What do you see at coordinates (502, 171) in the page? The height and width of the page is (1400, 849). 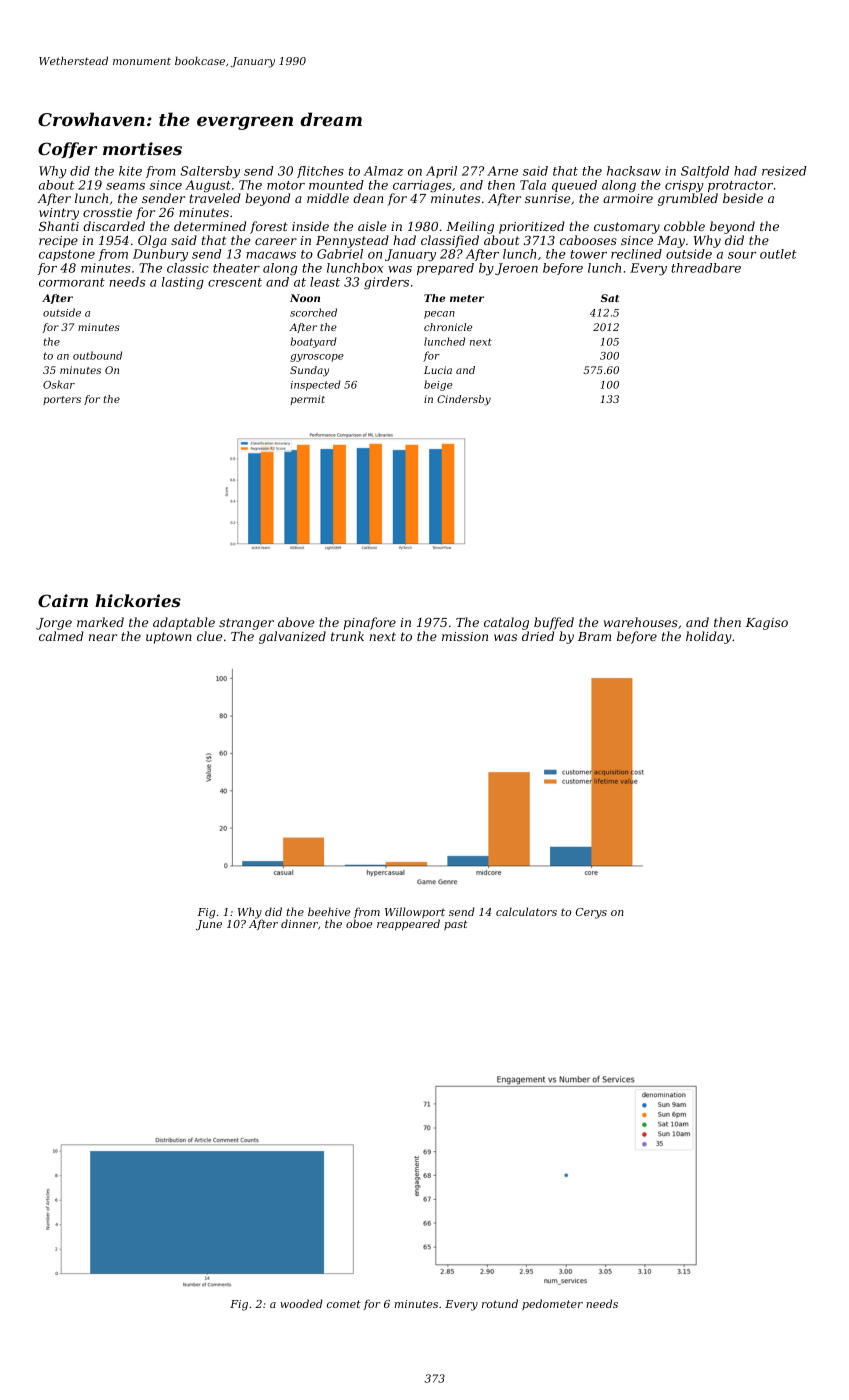 I see `Arne` at bounding box center [502, 171].
